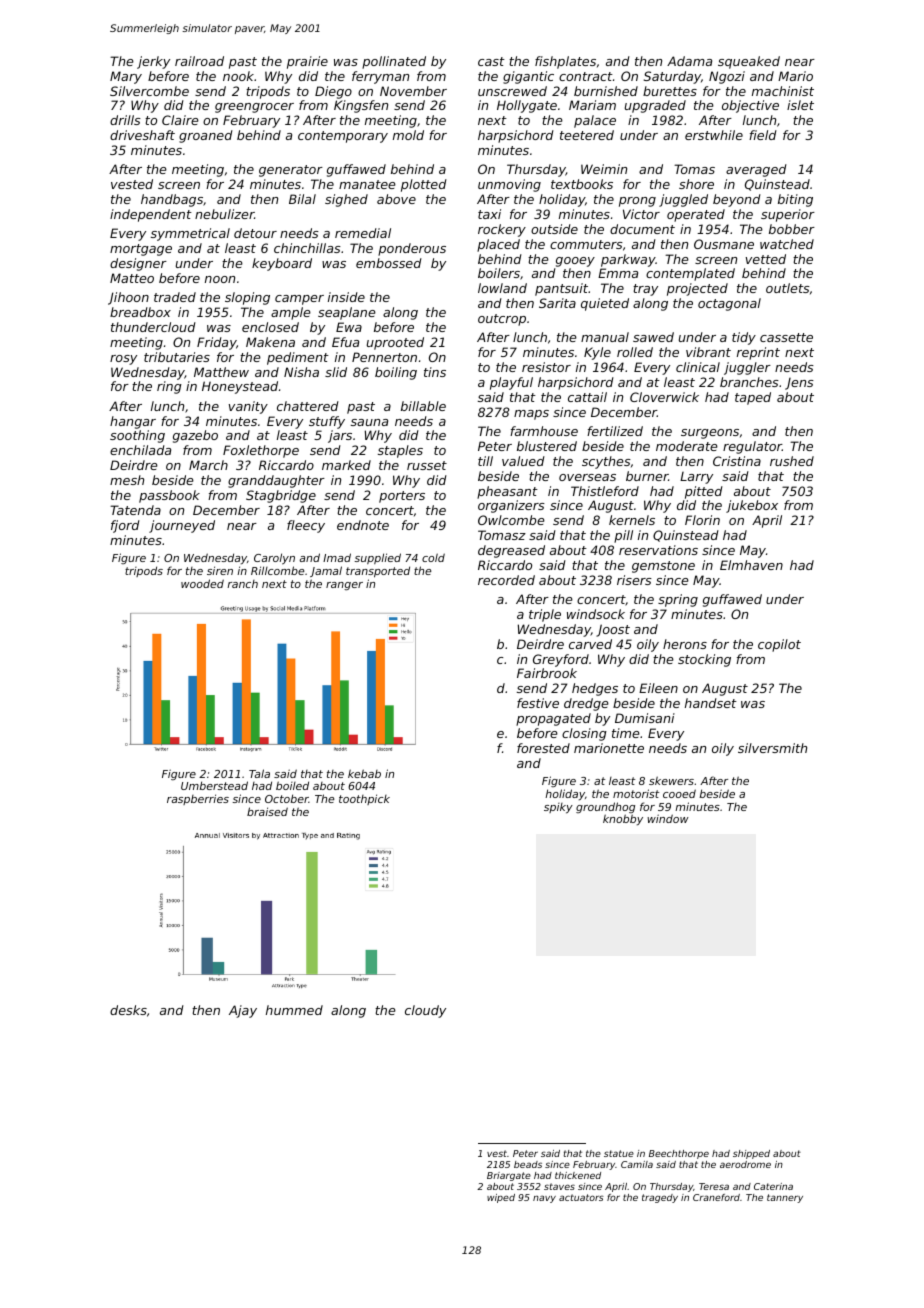 This screenshot has width=924, height=1308. I want to click on outcrop, so click(502, 320).
